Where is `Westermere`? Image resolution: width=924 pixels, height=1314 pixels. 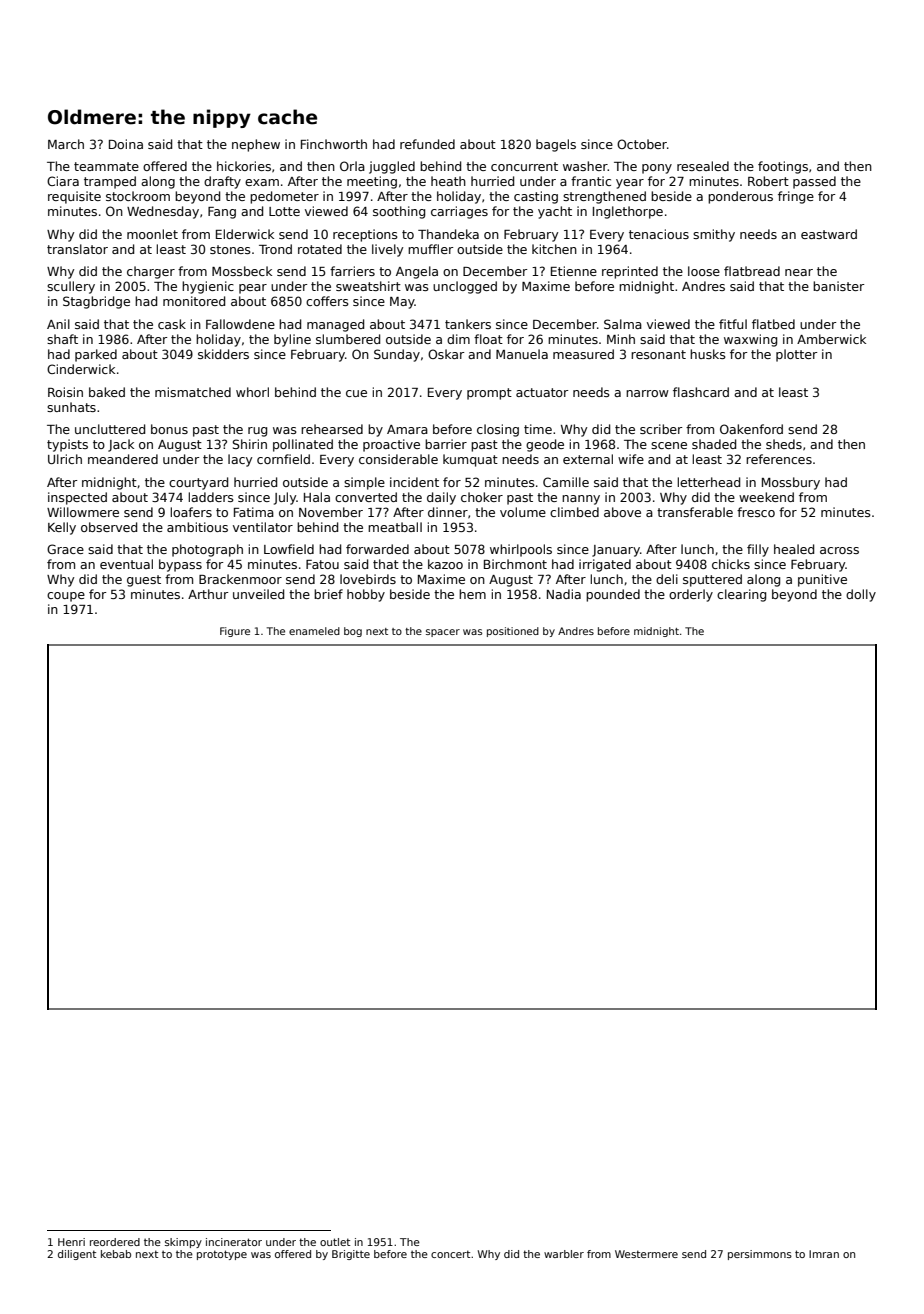 Westermere is located at coordinates (646, 1254).
